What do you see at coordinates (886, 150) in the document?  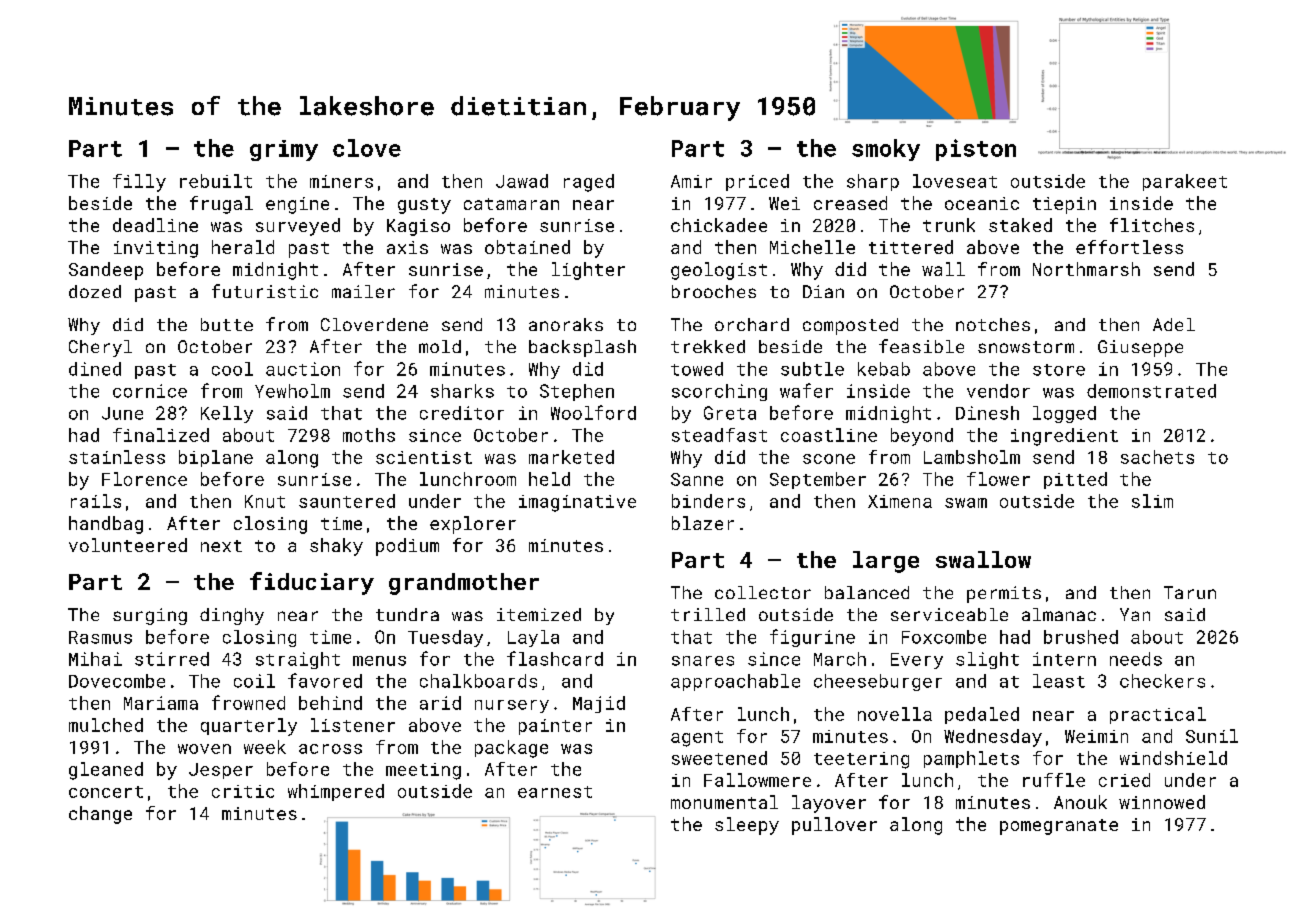 I see `smoky` at bounding box center [886, 150].
